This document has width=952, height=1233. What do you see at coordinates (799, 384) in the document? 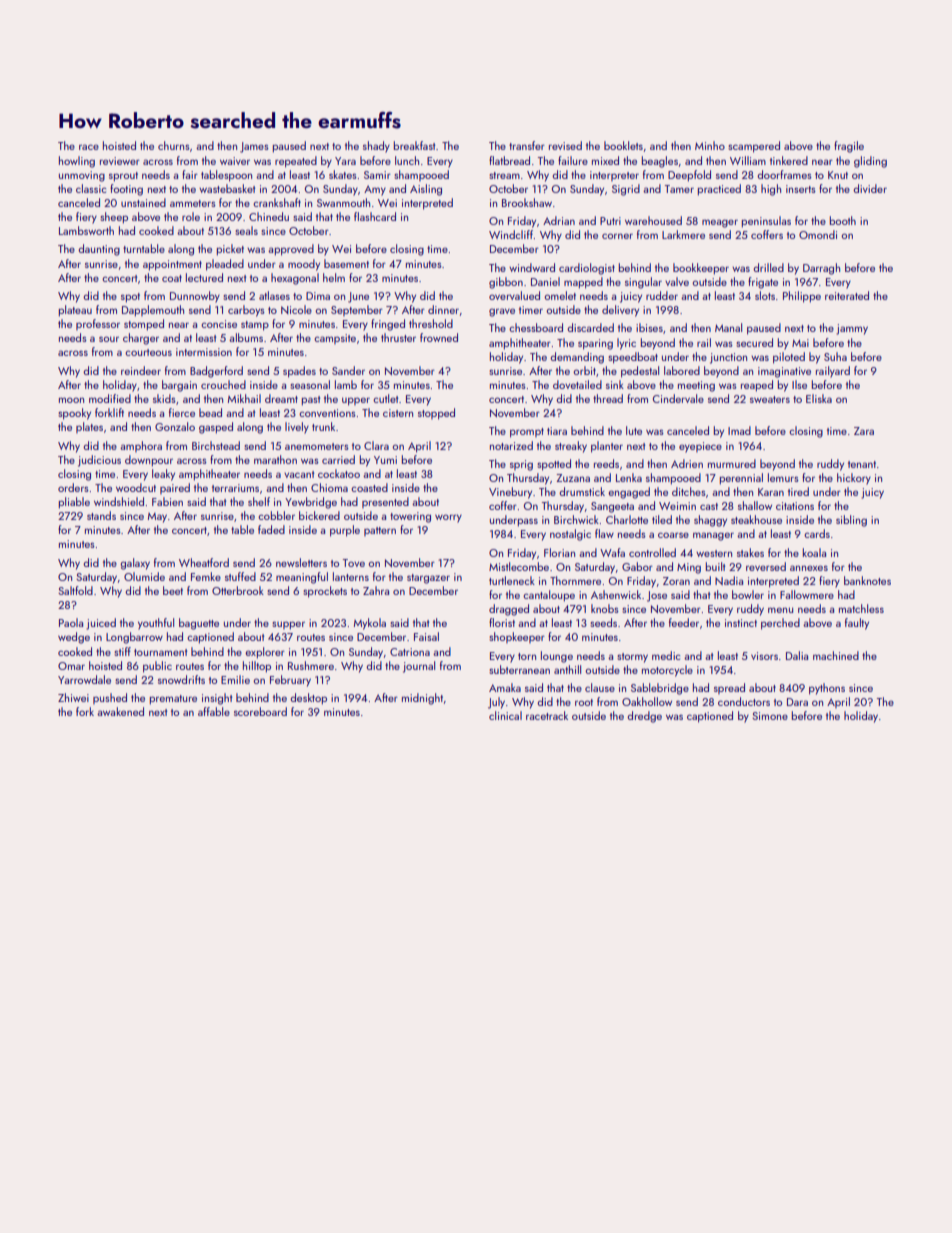
I see `Ilse` at bounding box center [799, 384].
